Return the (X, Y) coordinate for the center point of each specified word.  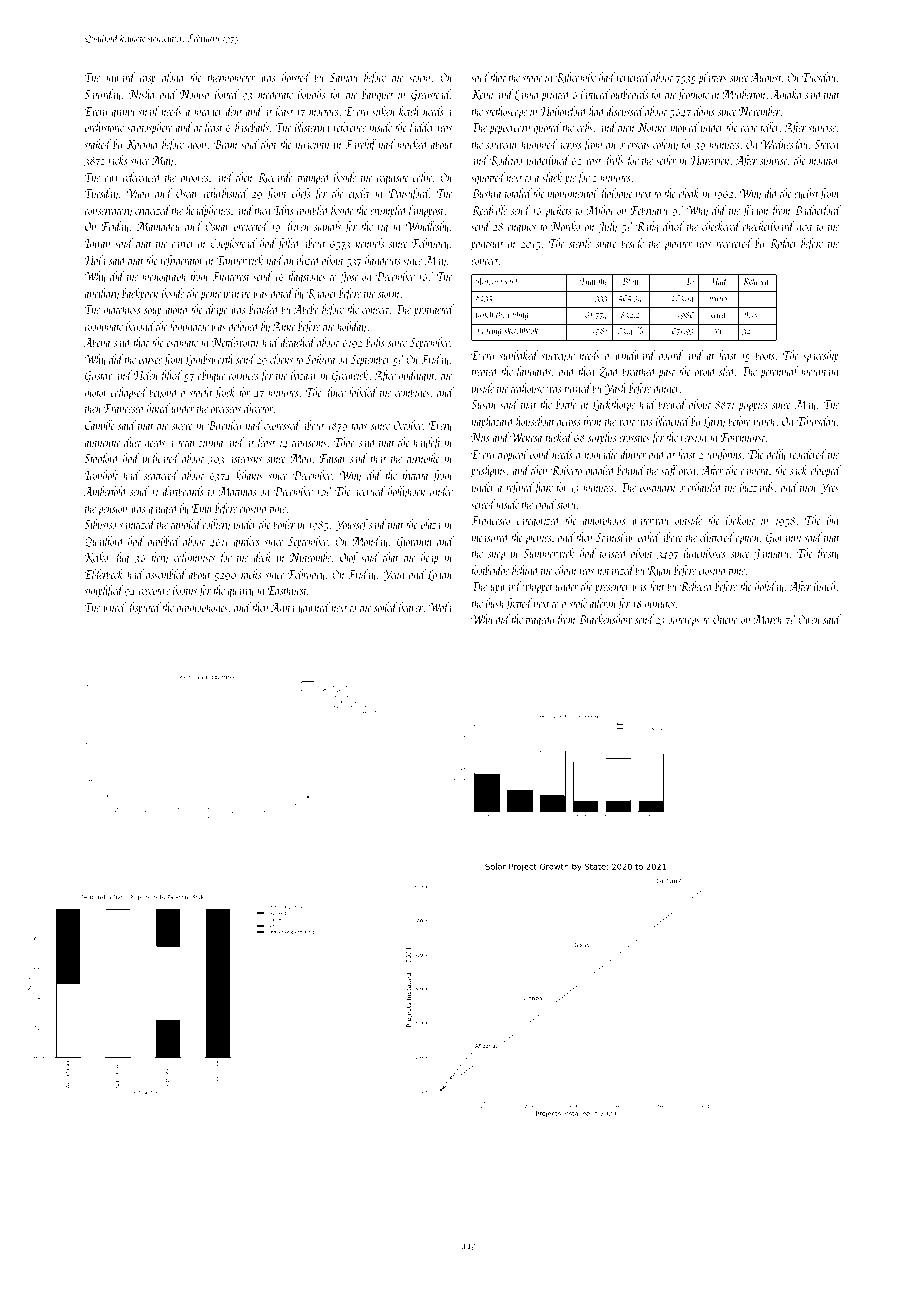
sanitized (137, 524)
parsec (150, 362)
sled (727, 371)
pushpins (488, 471)
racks (251, 574)
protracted (434, 310)
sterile (580, 243)
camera (754, 472)
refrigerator (182, 261)
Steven (826, 144)
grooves (194, 180)
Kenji (482, 96)
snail (148, 111)
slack (552, 177)
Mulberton (744, 94)
